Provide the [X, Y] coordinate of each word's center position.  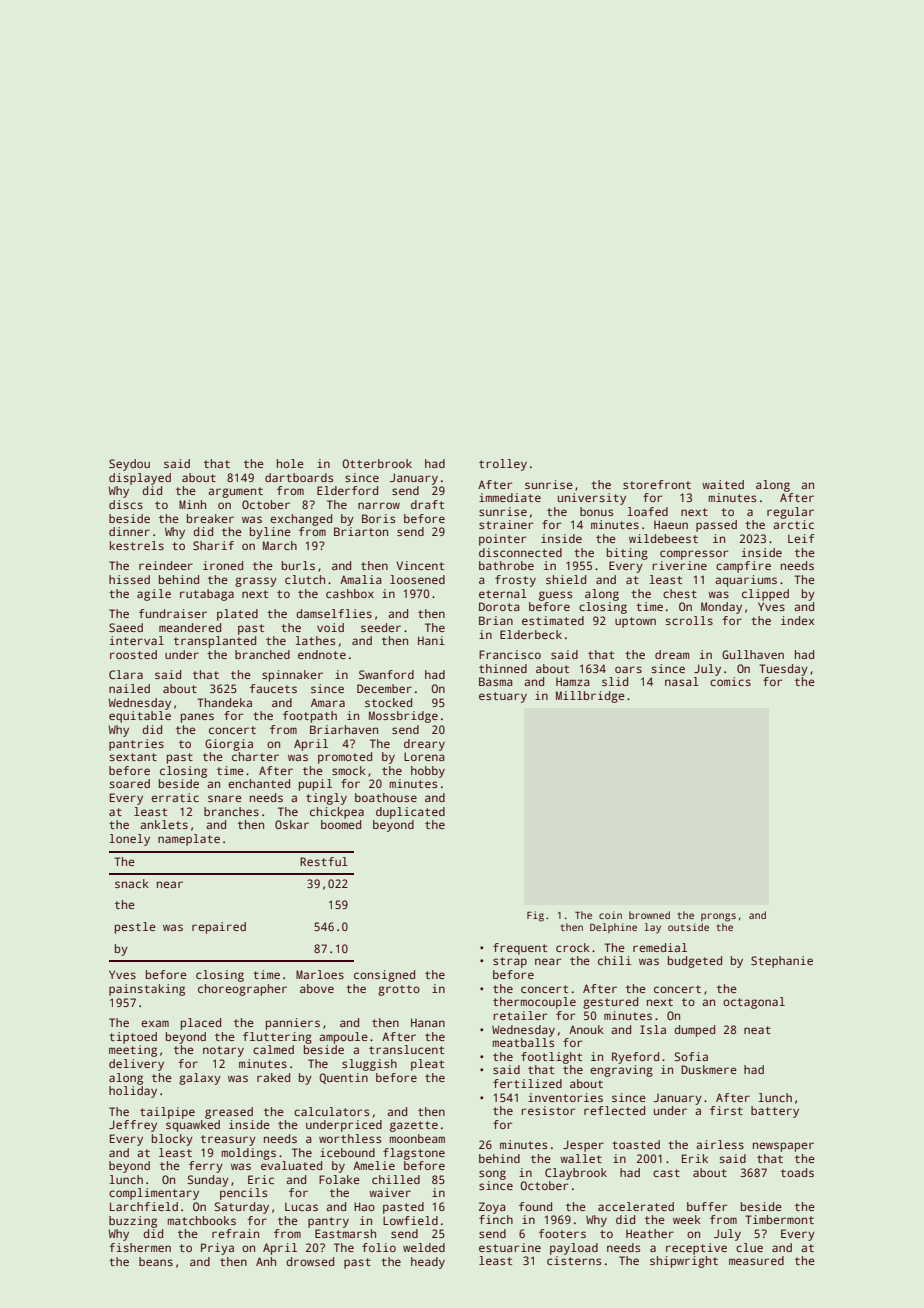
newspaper [783, 1147]
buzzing [133, 1222]
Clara [126, 674]
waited [723, 484]
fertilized [527, 1083]
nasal [682, 681]
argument [235, 492]
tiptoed [133, 1038]
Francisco [510, 654]
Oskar [292, 824]
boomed [341, 824]
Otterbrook [377, 463]
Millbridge [590, 697]
